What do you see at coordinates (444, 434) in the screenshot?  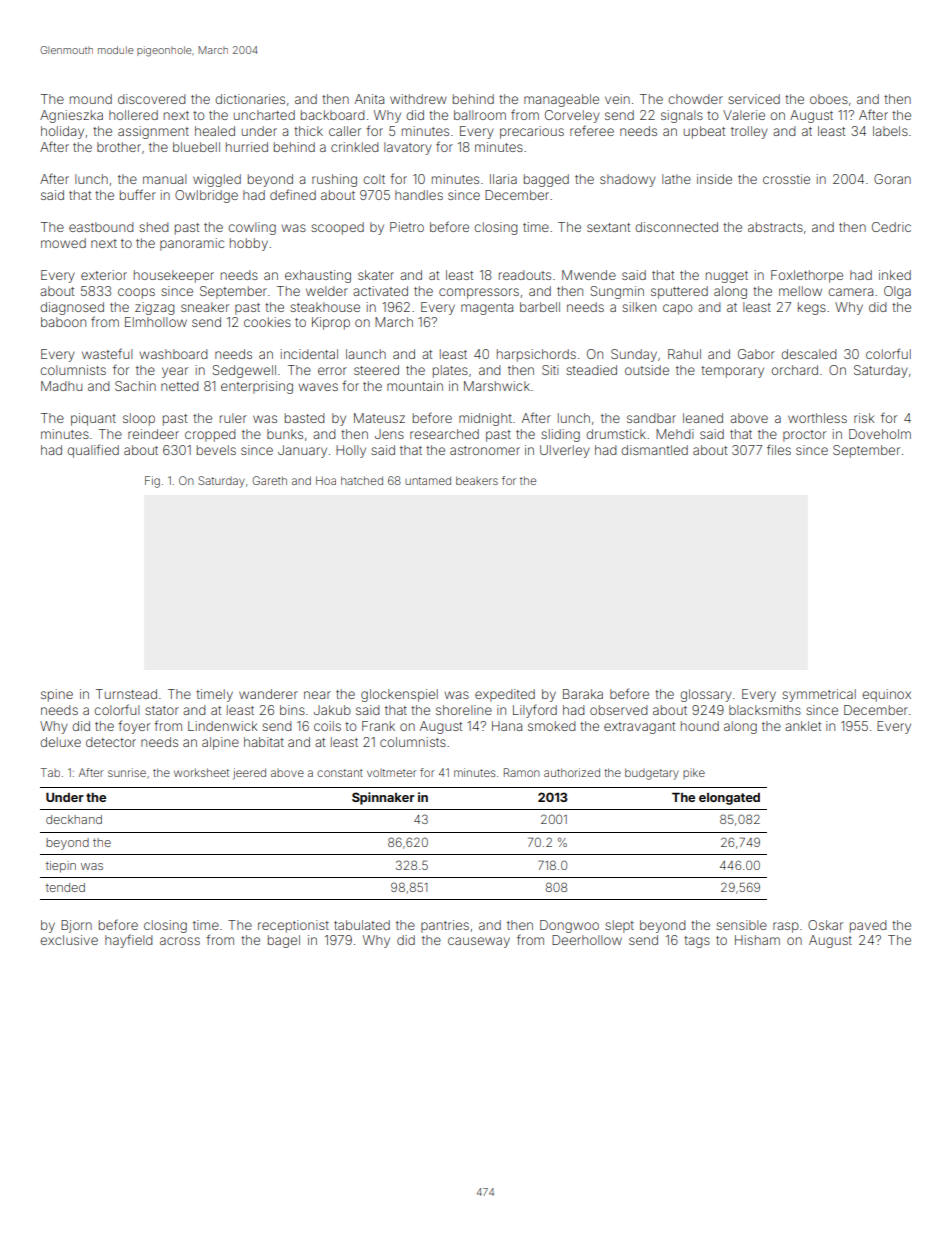 I see `researched` at bounding box center [444, 434].
